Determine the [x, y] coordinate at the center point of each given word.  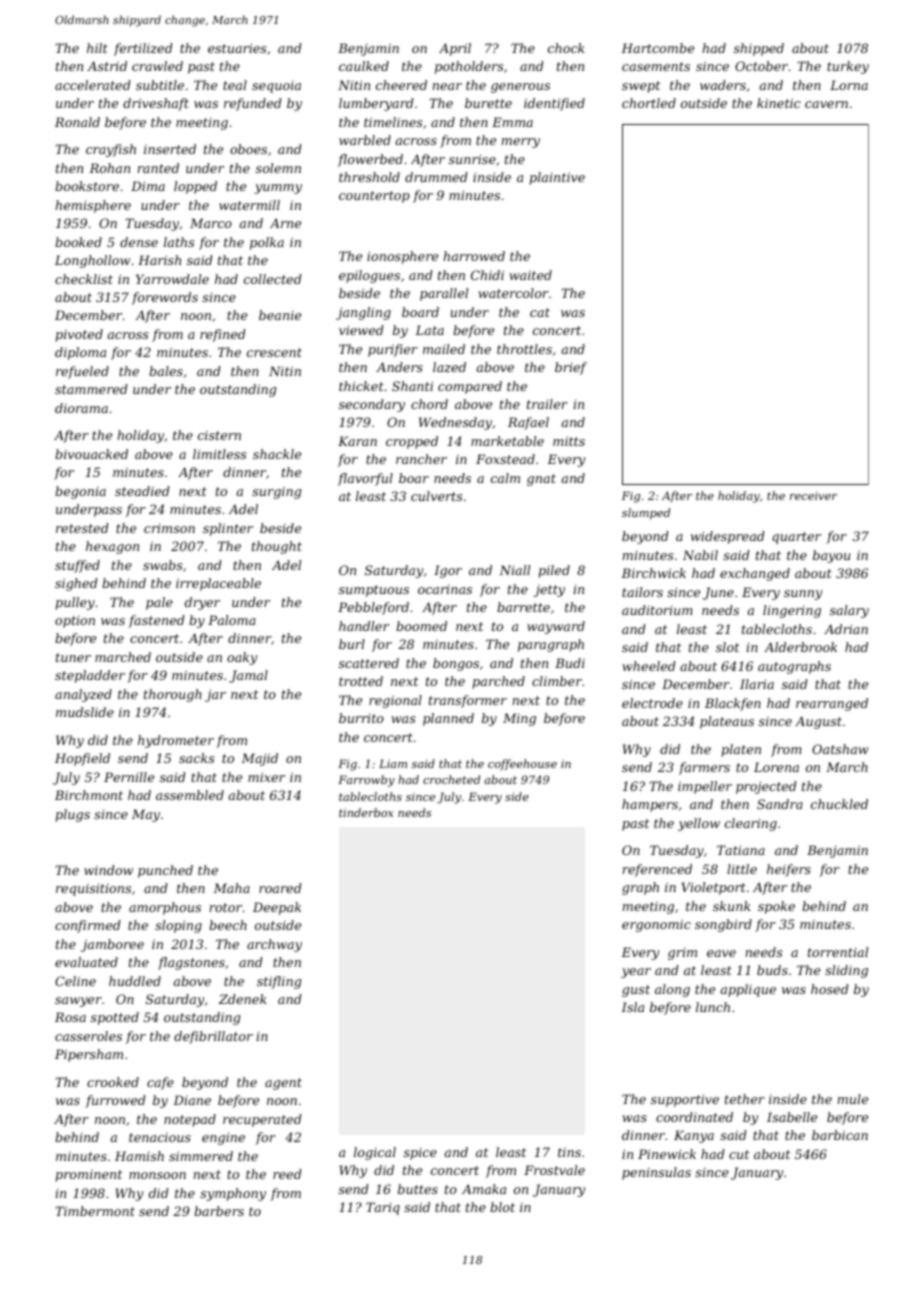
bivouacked [91, 454]
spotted [115, 1018]
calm [505, 478]
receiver [813, 496]
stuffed [77, 566]
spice [420, 1154]
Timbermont [95, 1211]
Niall [514, 570]
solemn [278, 168]
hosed [830, 989]
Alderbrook [800, 647]
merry [521, 143]
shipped [759, 49]
